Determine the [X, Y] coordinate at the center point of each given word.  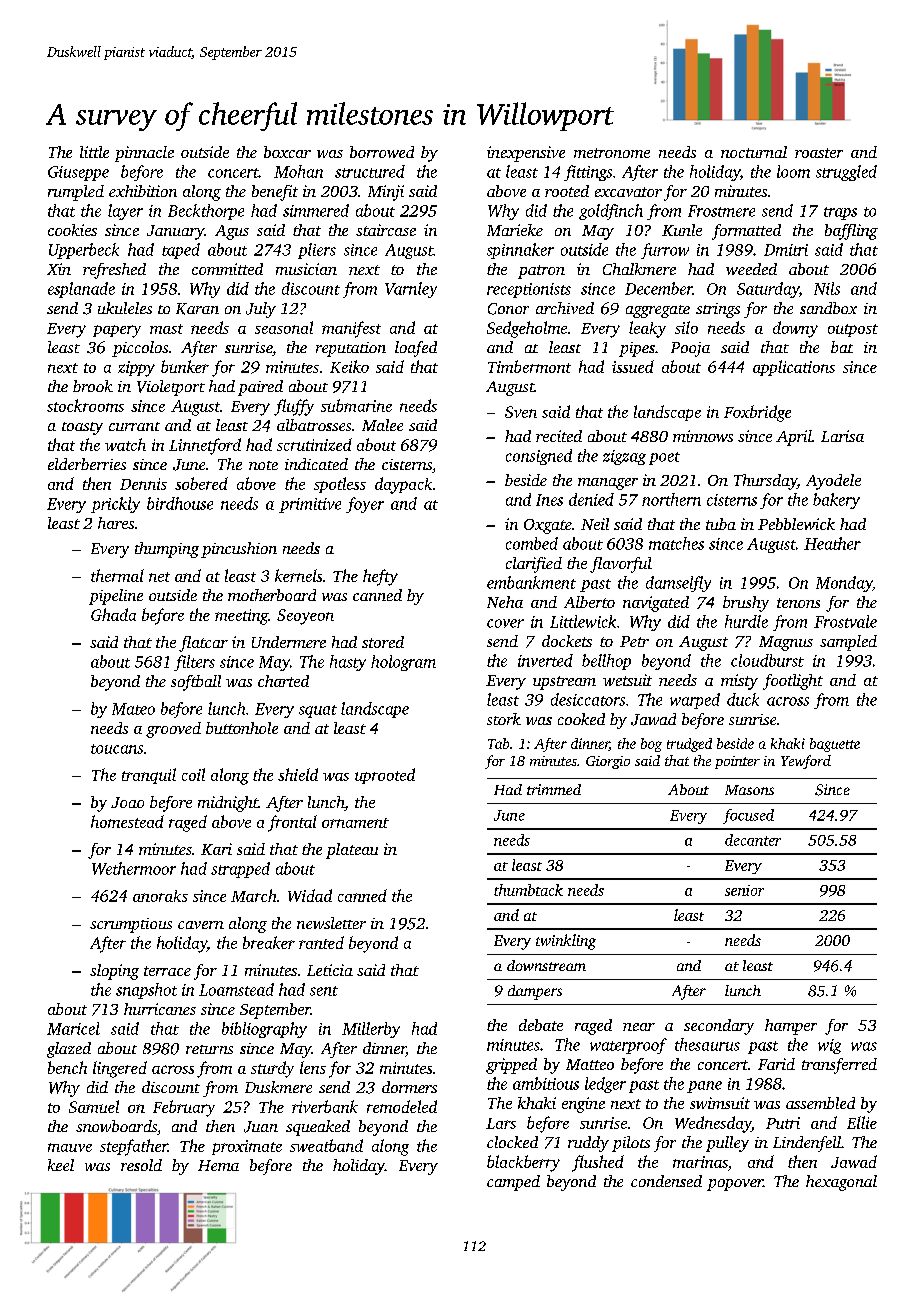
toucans [117, 749]
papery [117, 331]
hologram [403, 663]
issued [633, 366]
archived [565, 308]
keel [61, 1165]
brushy [746, 604]
